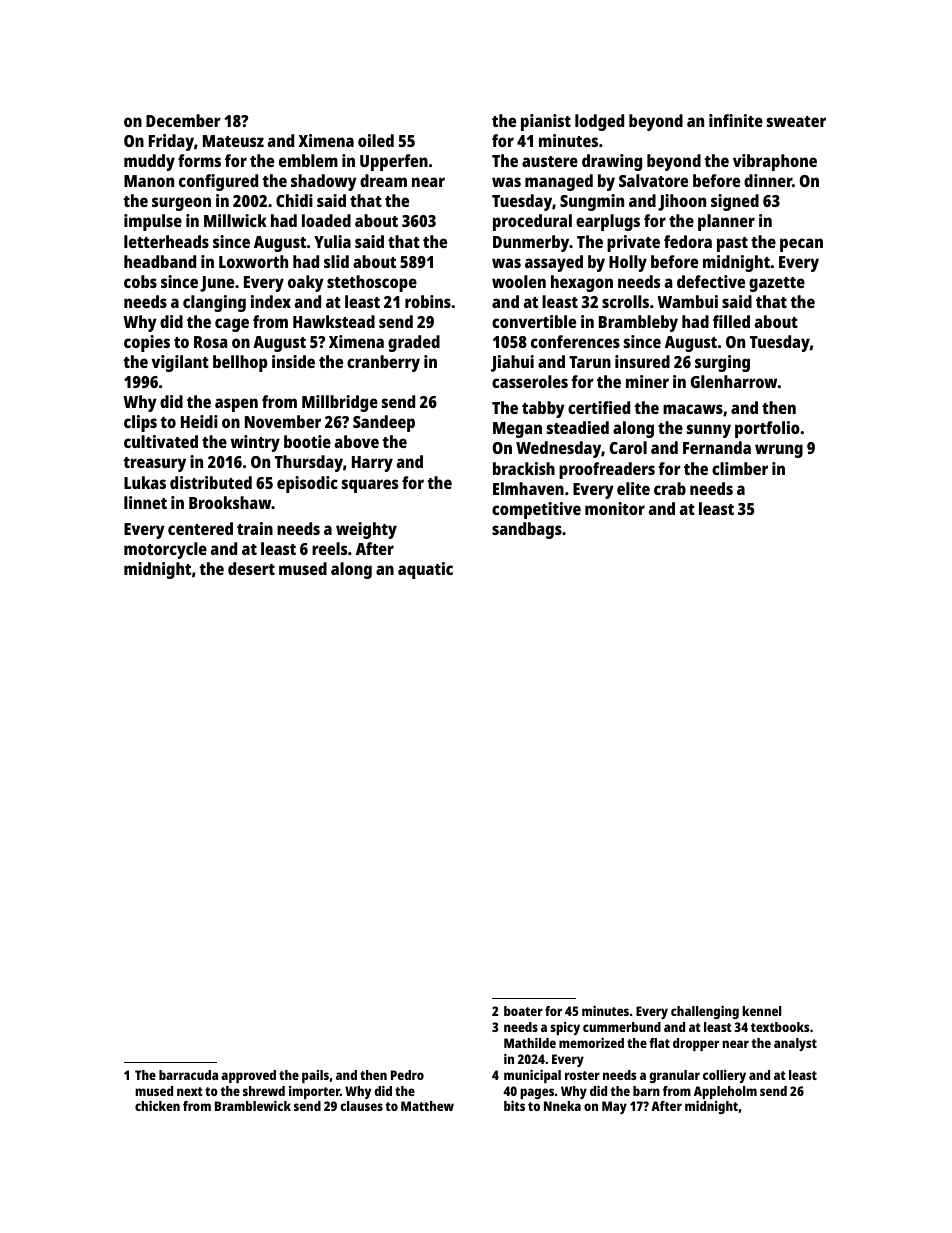  Describe the element at coordinates (428, 301) in the screenshot. I see `robins` at that location.
